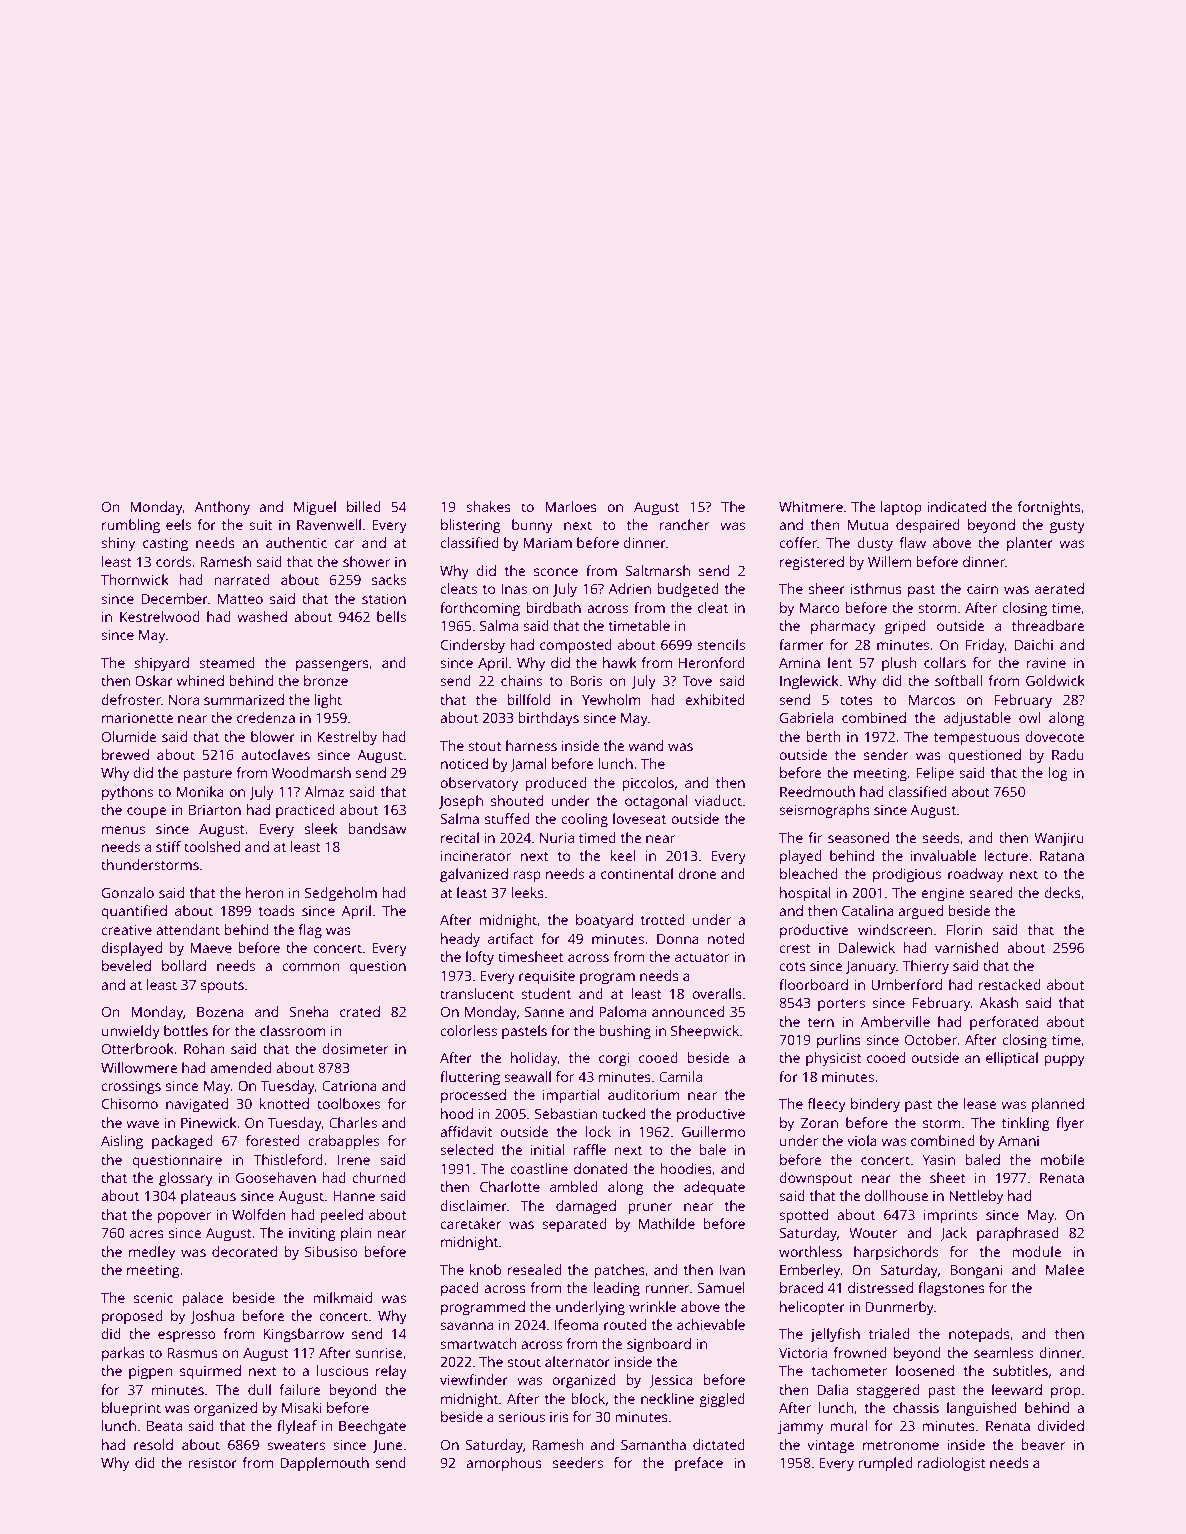 This screenshot has height=1534, width=1186. I want to click on lease, so click(980, 1103).
